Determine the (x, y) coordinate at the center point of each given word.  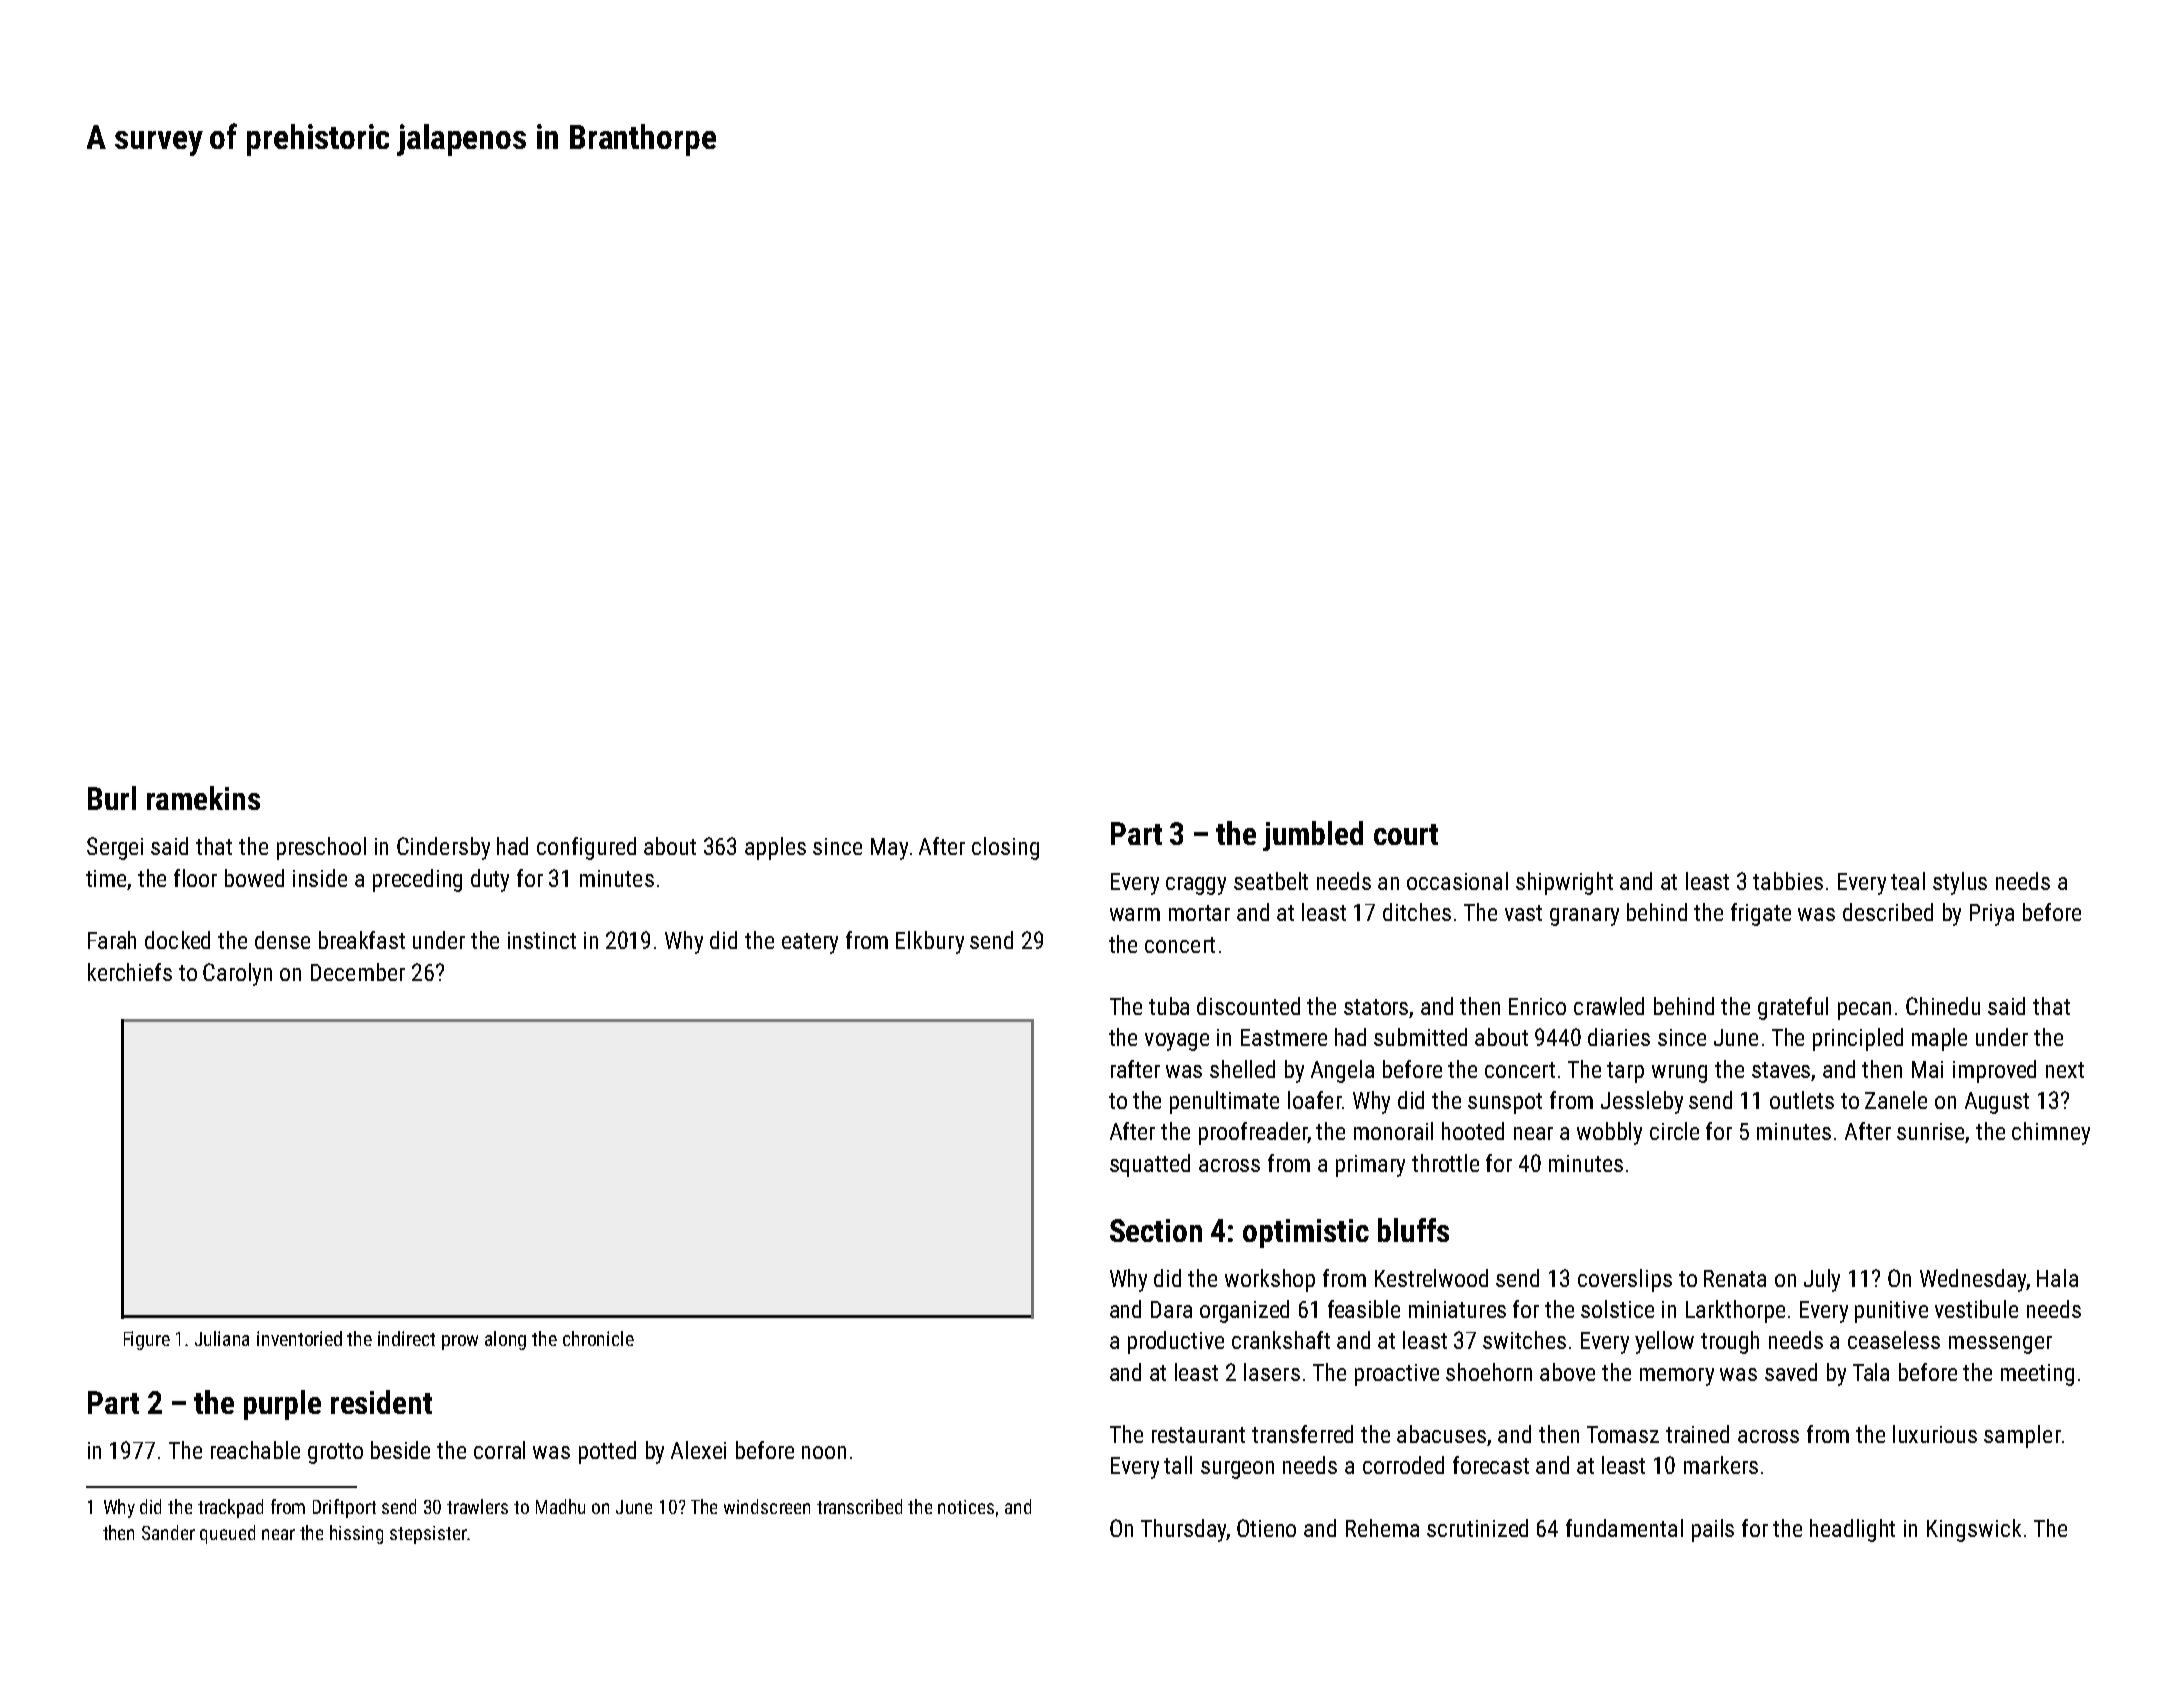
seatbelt (1271, 881)
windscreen (767, 1506)
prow (460, 1342)
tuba (1169, 1006)
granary (1584, 917)
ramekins (203, 798)
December (358, 972)
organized (1244, 1311)
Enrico (1537, 1006)
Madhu (560, 1506)
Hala (2057, 1278)
